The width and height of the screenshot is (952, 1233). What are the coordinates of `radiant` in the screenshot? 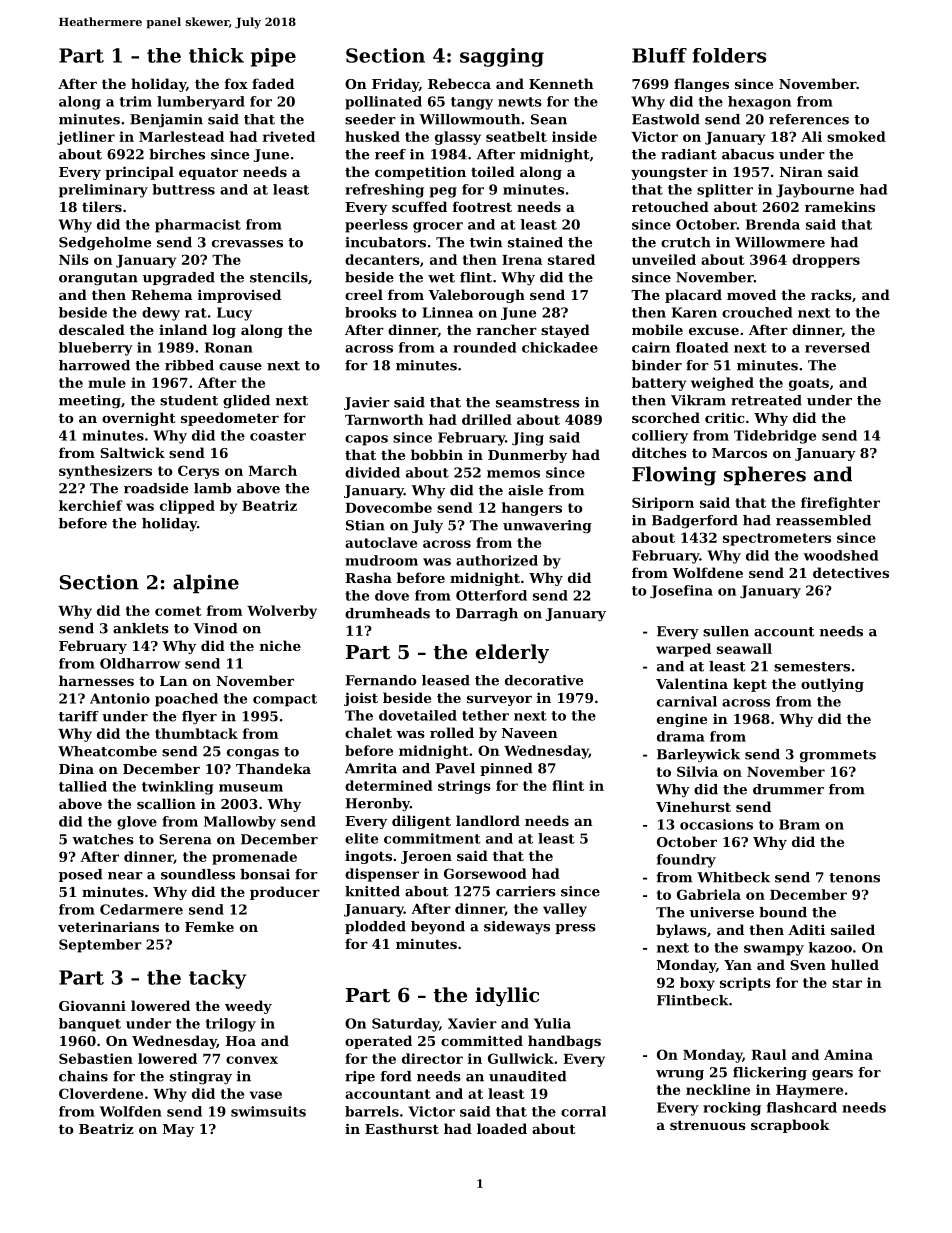 It's located at (689, 154).
